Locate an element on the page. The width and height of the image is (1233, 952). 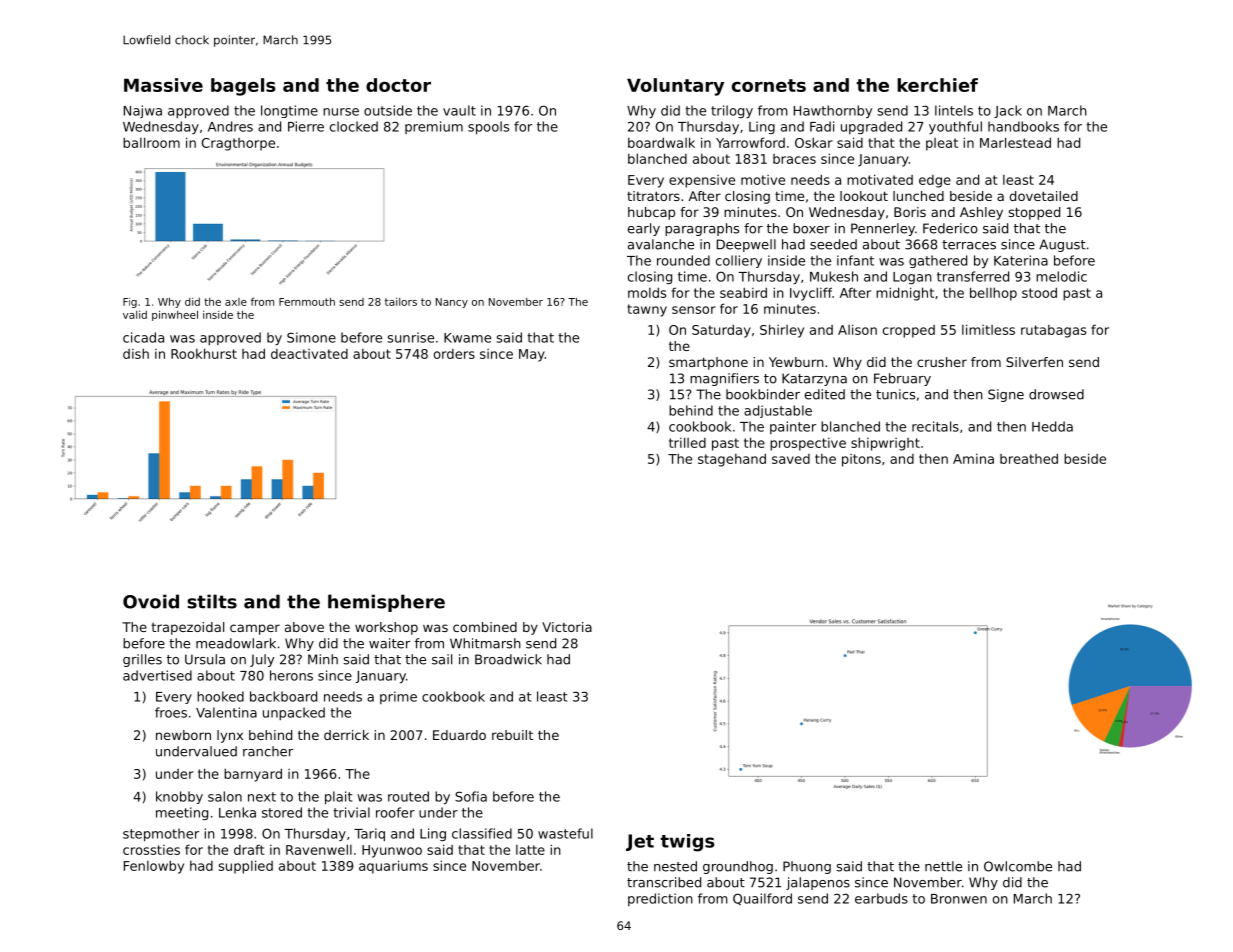
crusher is located at coordinates (942, 362).
